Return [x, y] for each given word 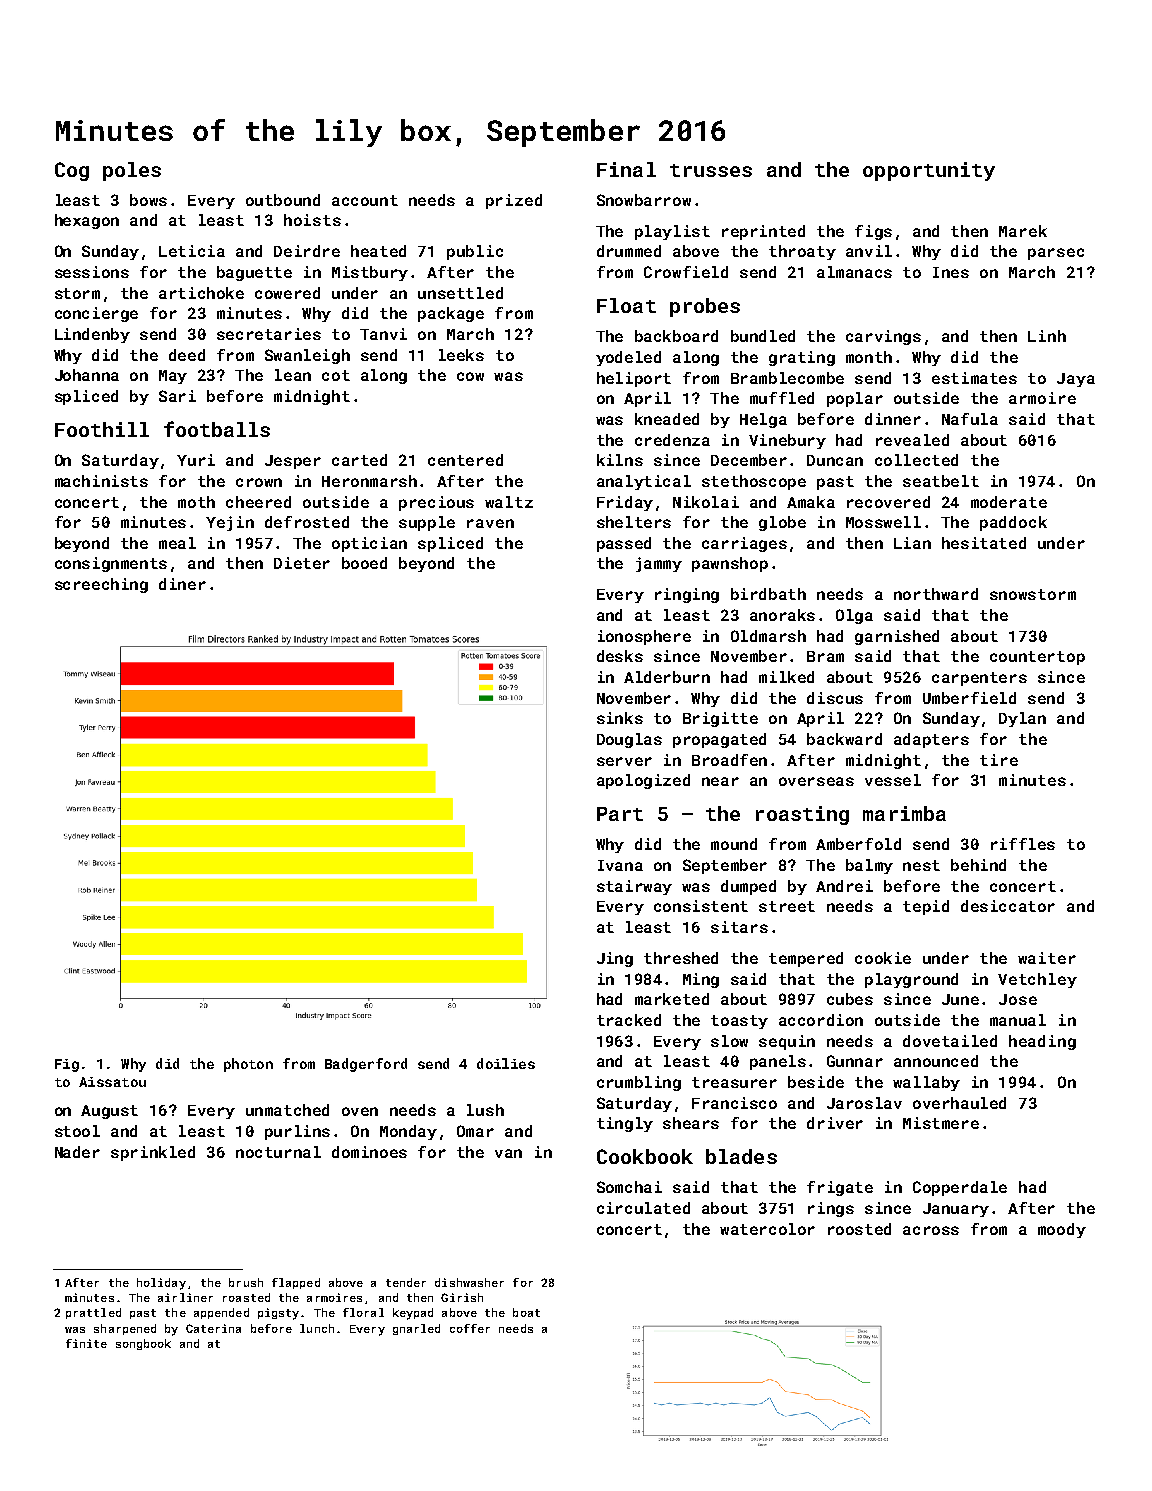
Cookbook [645, 1156]
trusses [711, 170]
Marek [1023, 231]
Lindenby [92, 335]
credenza [672, 440]
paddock [1013, 523]
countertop [1037, 658]
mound [734, 844]
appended [221, 1313]
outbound [283, 200]
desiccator [1008, 906]
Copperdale [960, 1188]
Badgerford [366, 1065]
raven [490, 523]
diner [182, 584]
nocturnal [278, 1152]
